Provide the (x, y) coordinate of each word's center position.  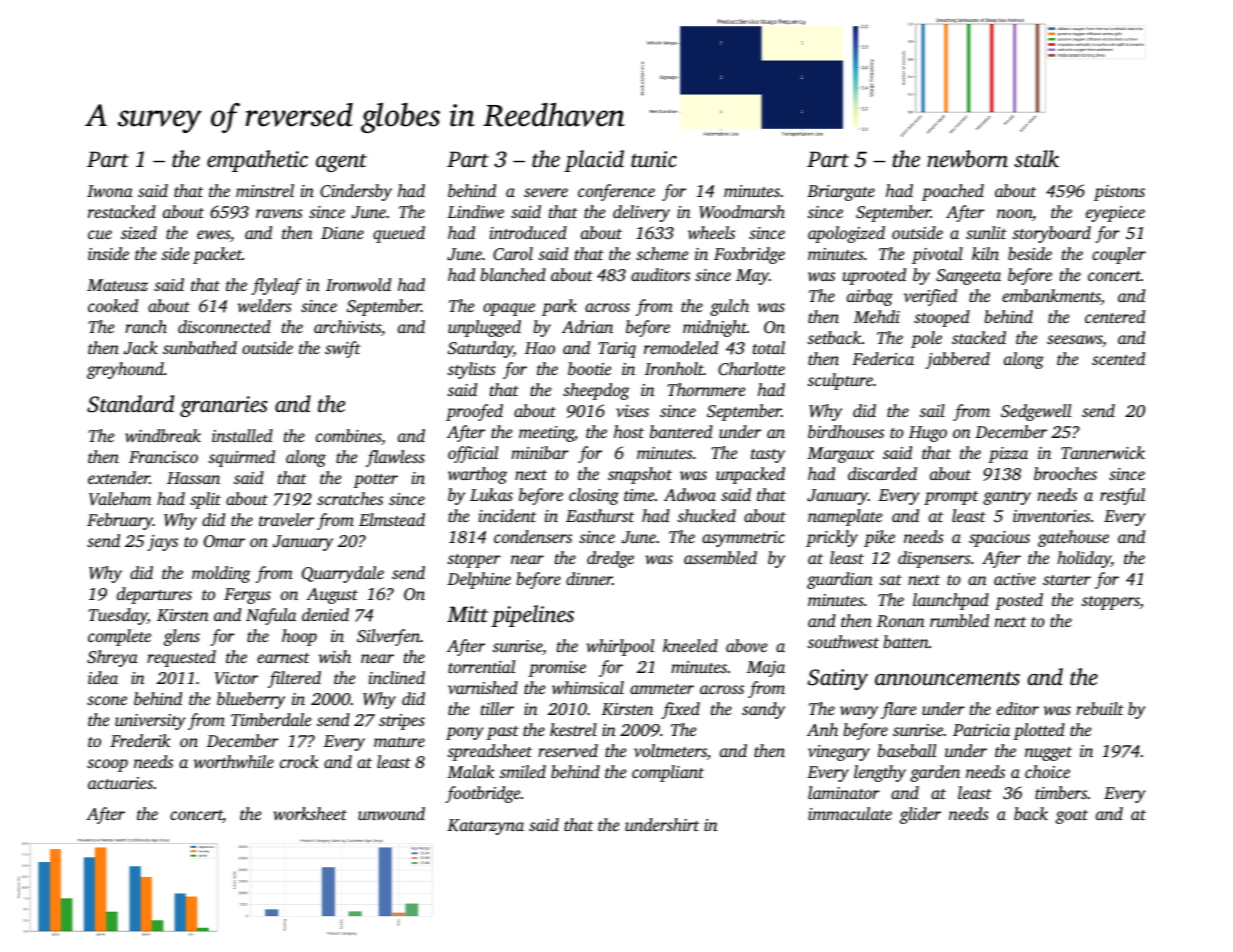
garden (935, 773)
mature (399, 742)
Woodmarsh (742, 212)
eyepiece (1115, 214)
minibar (540, 452)
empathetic (257, 161)
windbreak (163, 435)
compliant (668, 773)
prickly (832, 538)
